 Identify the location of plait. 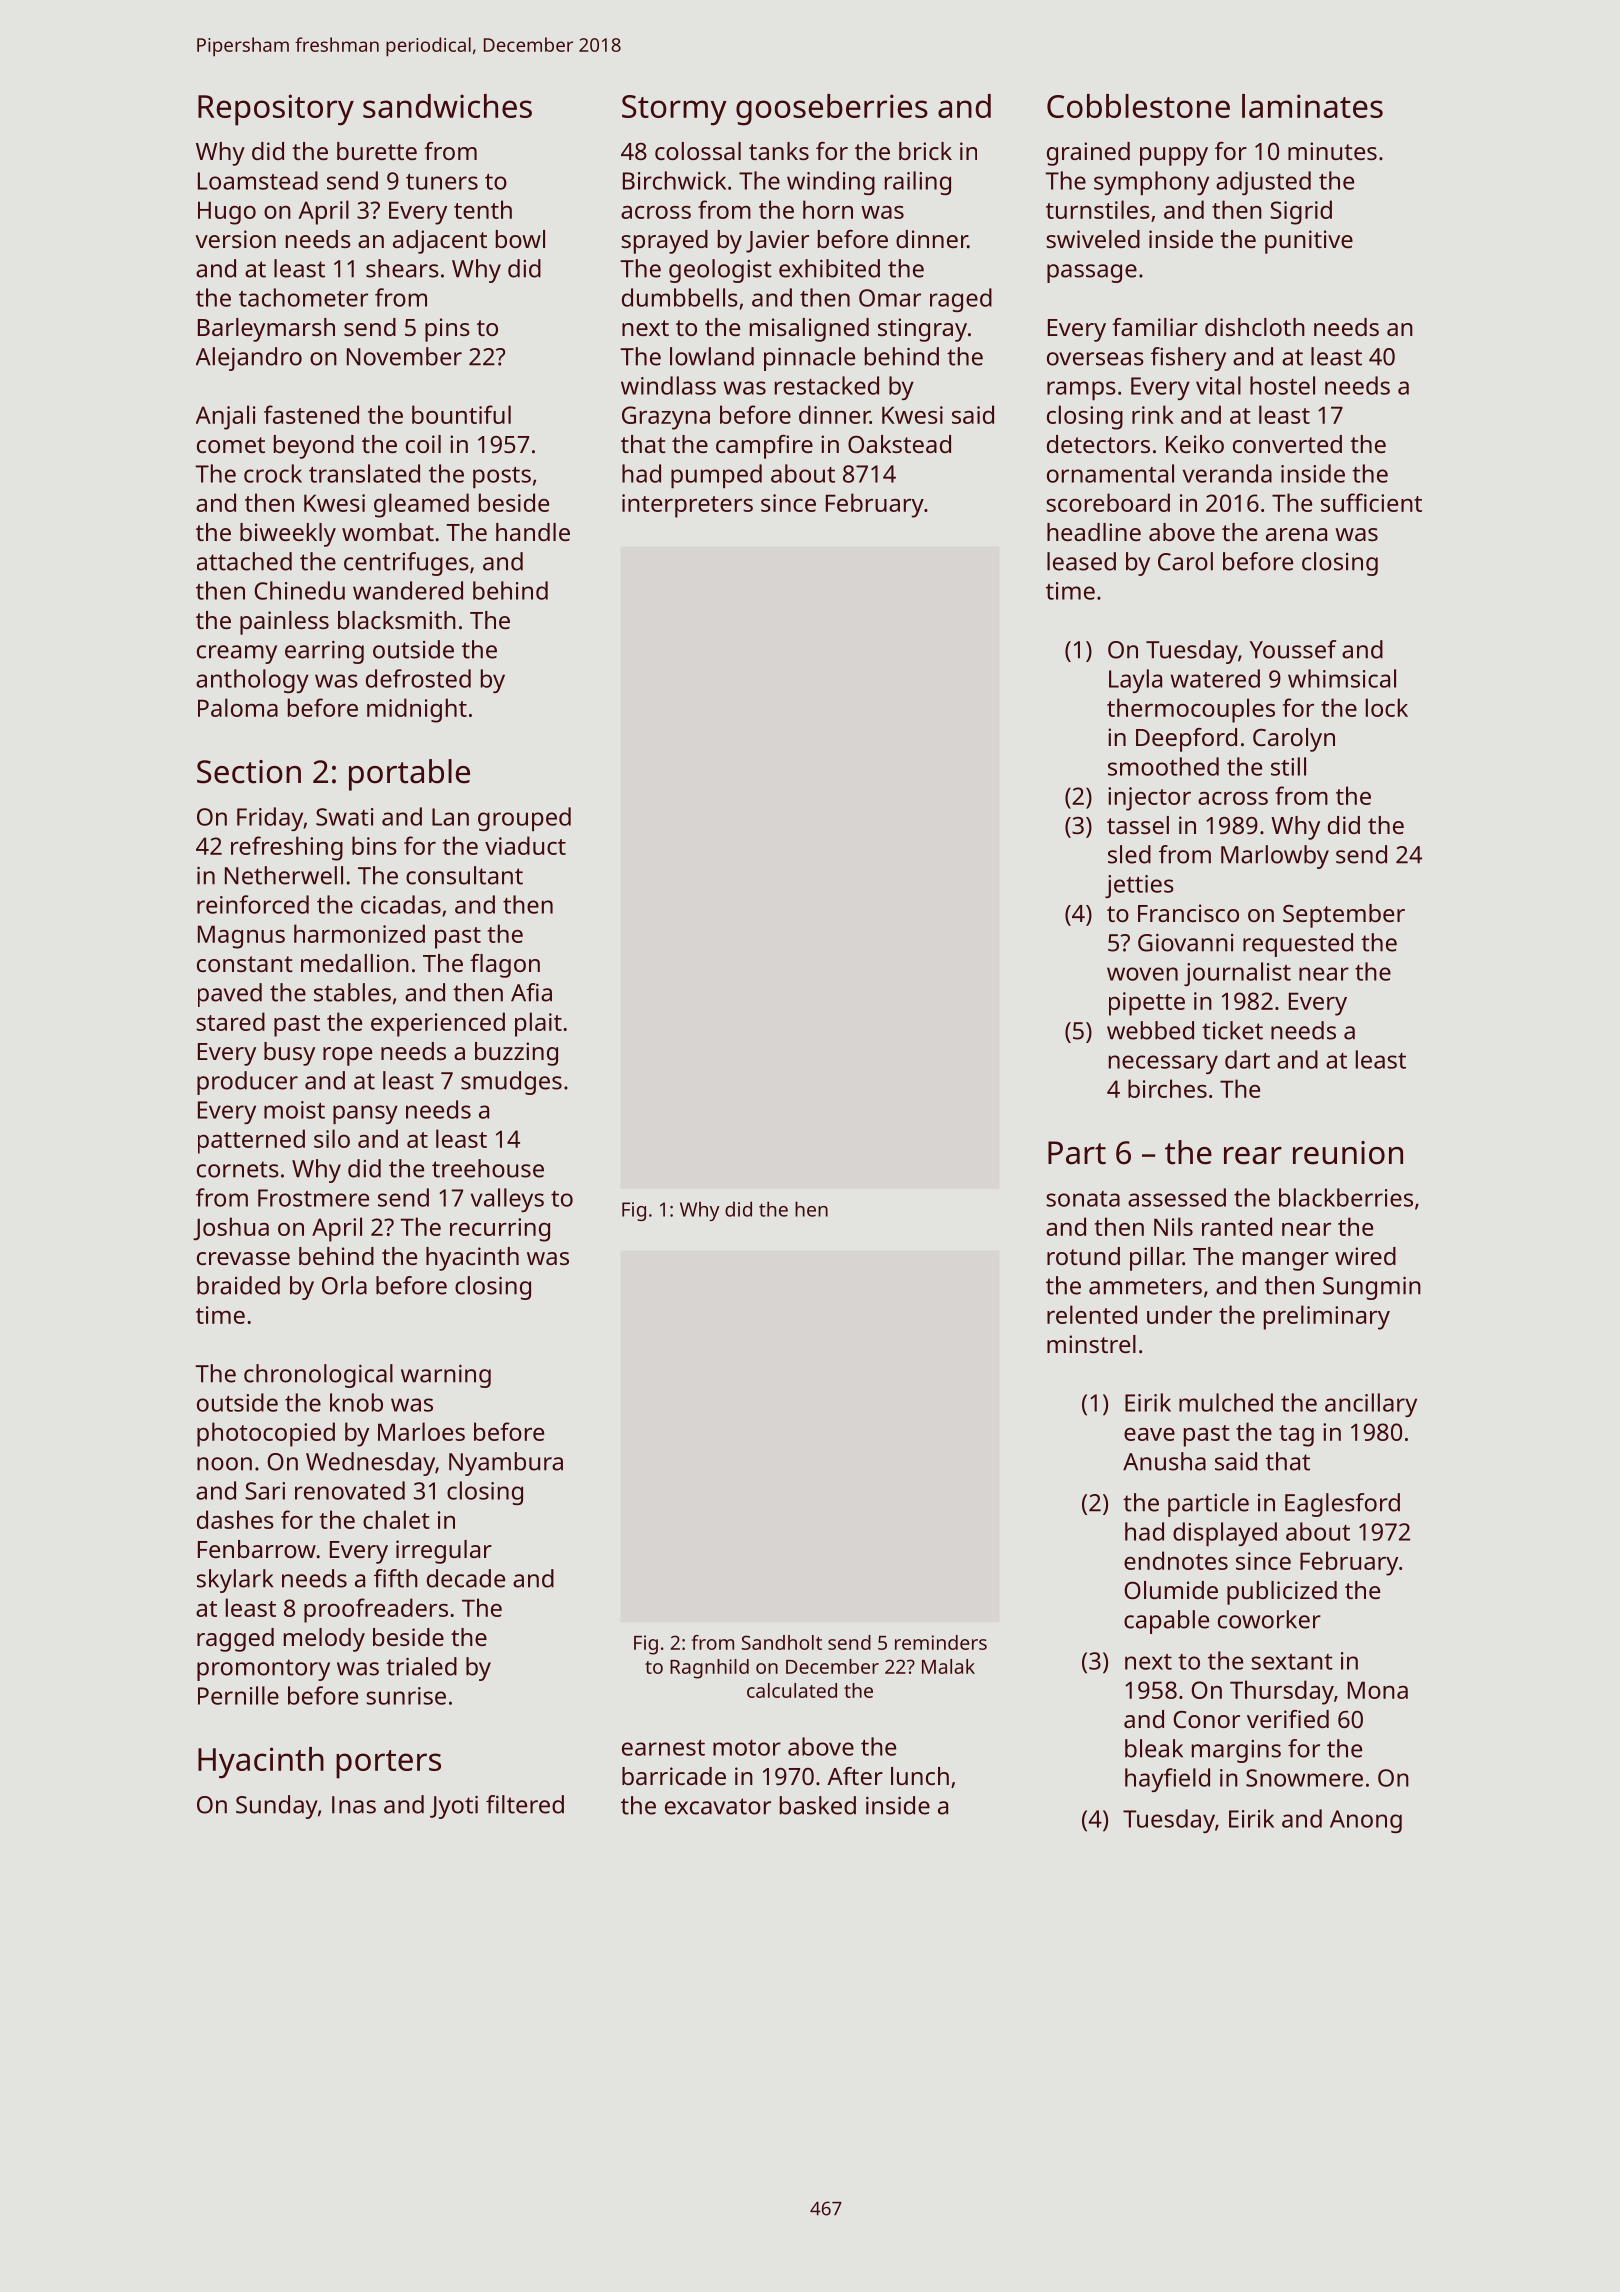
(538, 1024).
